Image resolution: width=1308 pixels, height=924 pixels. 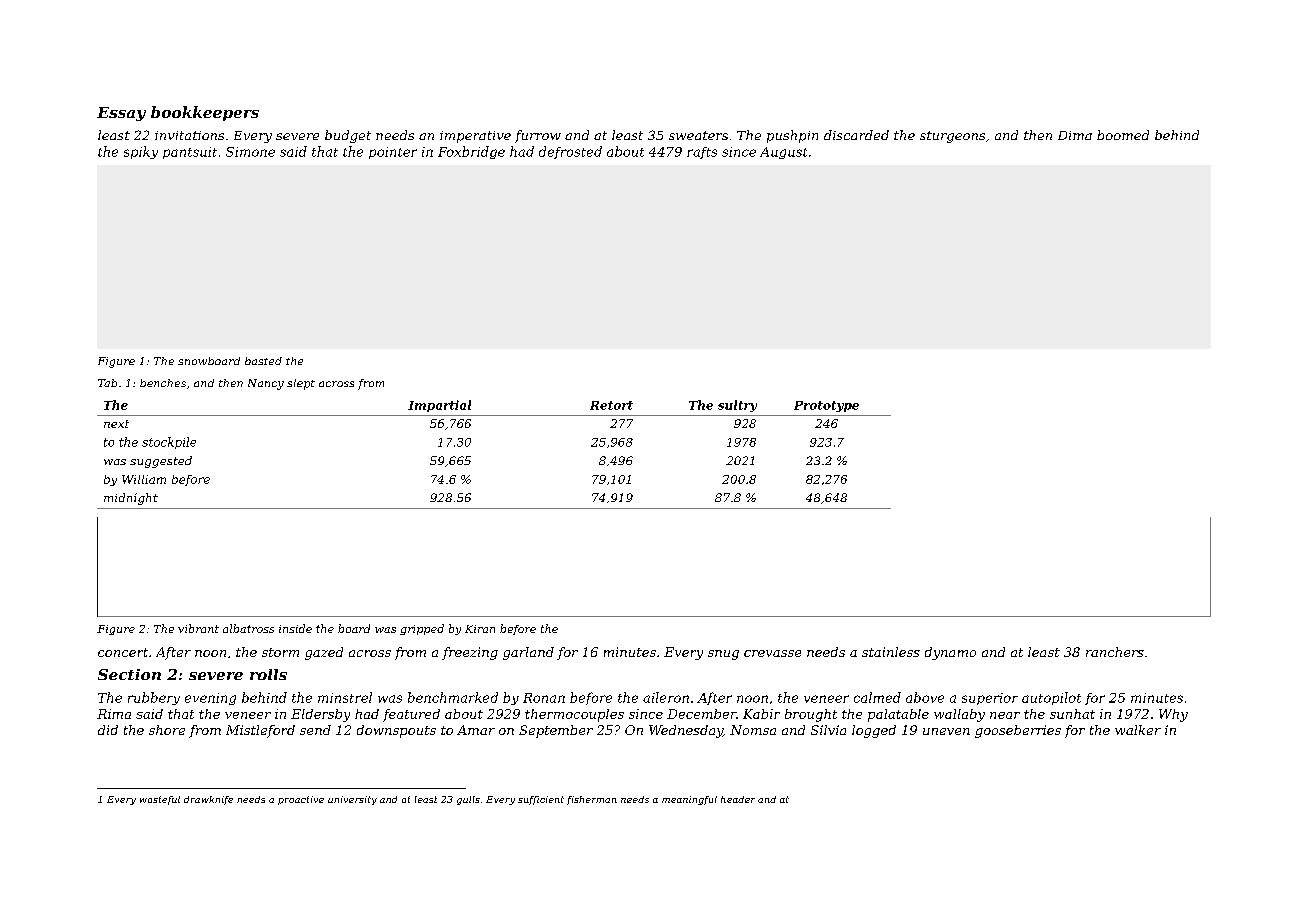 I want to click on Retort, so click(x=611, y=405).
